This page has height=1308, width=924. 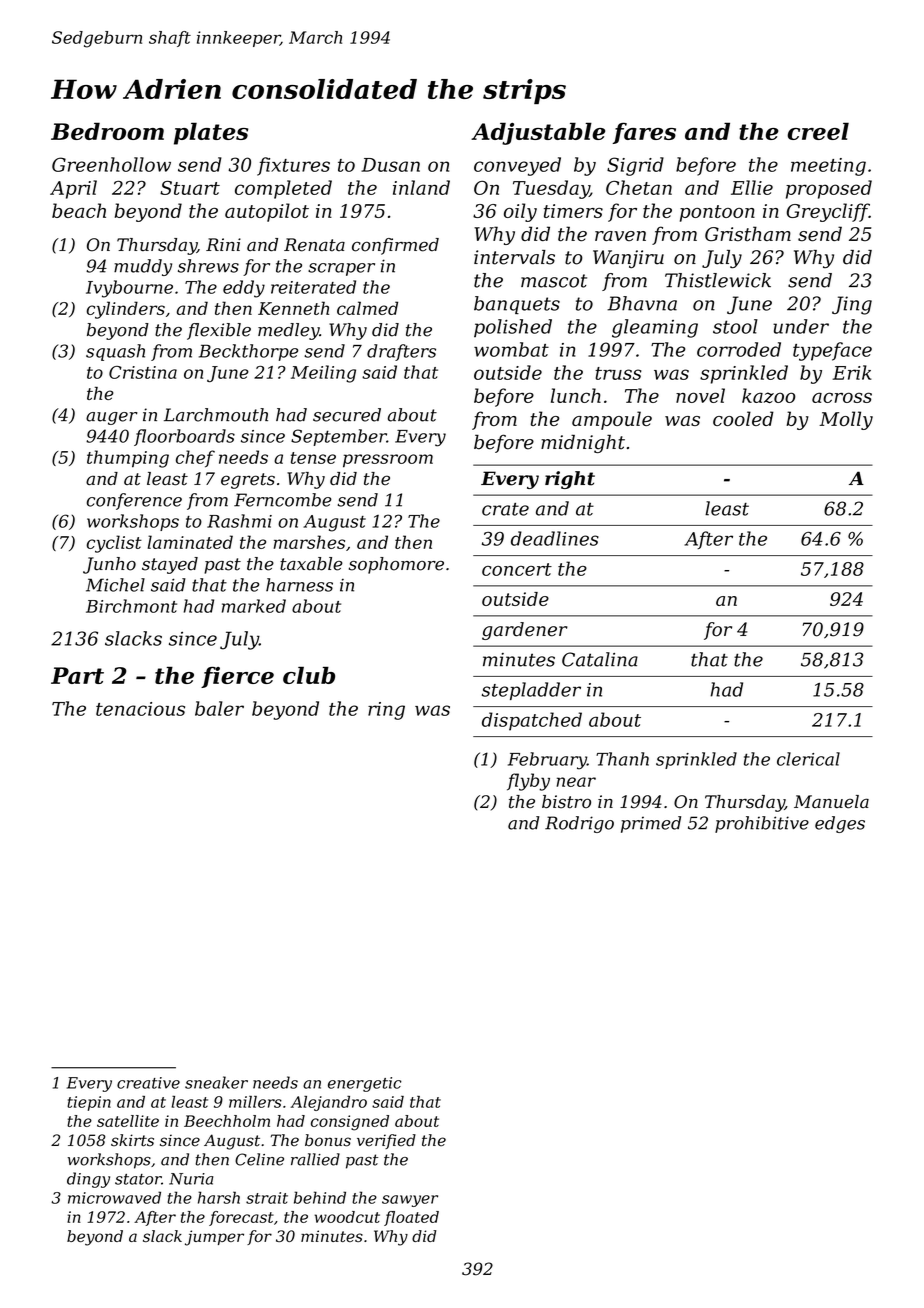 What do you see at coordinates (743, 418) in the page?
I see `cooled` at bounding box center [743, 418].
